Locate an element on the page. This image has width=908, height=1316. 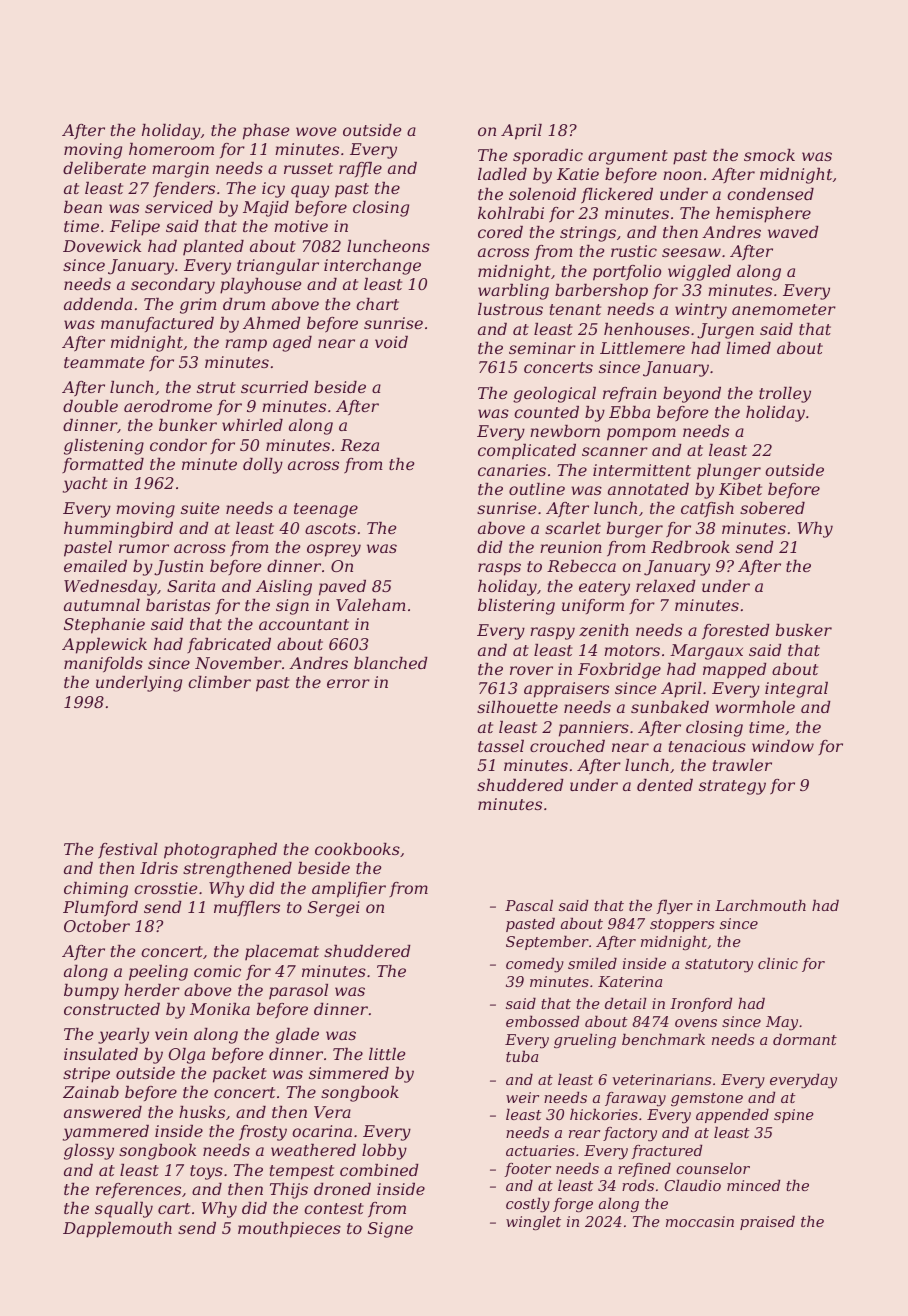
manifolds is located at coordinates (103, 664).
